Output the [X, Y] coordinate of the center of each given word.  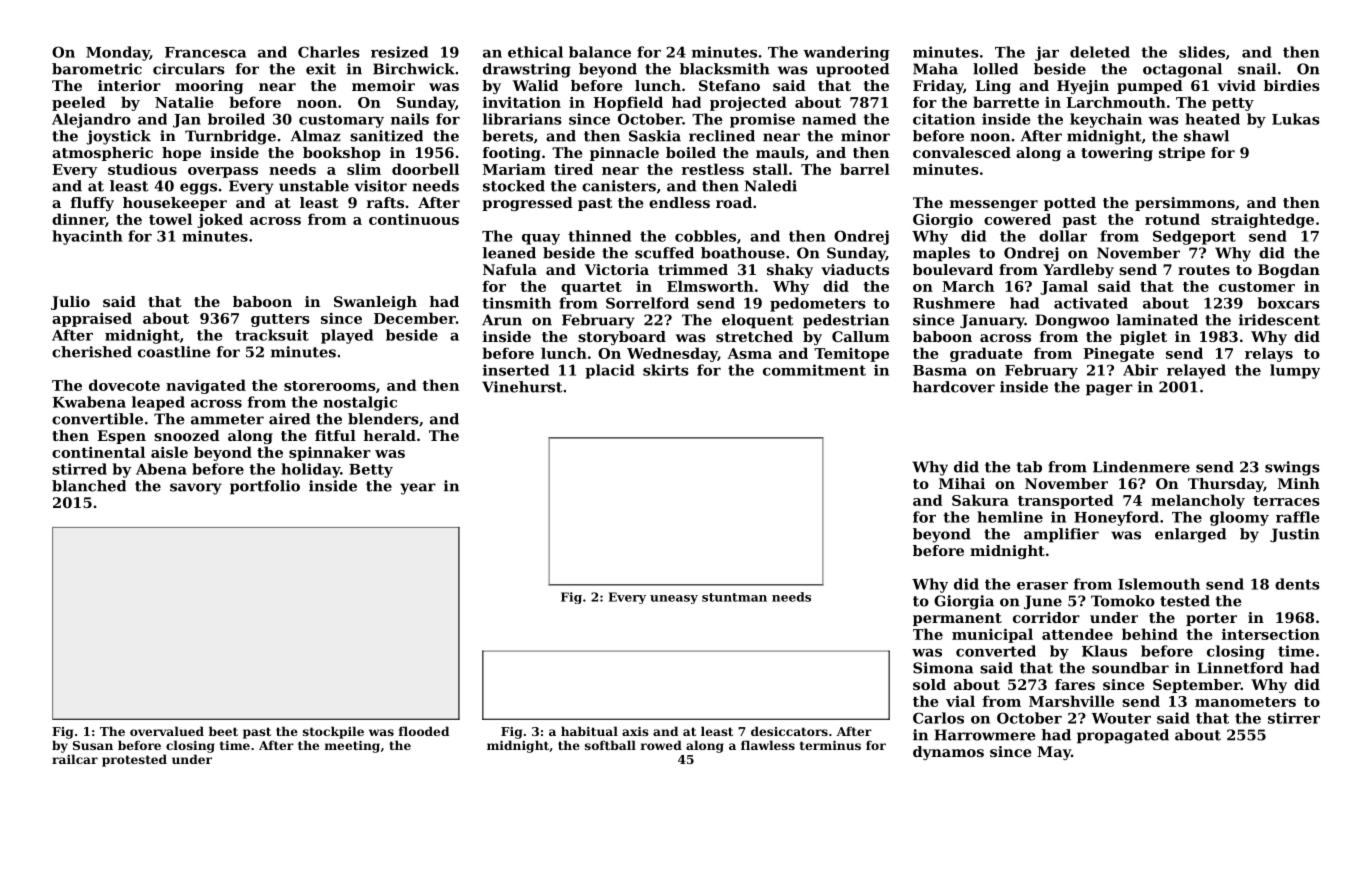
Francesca [205, 52]
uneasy [674, 599]
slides [1202, 52]
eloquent [757, 321]
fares [1075, 684]
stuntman [734, 597]
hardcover [954, 387]
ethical [535, 52]
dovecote [124, 385]
